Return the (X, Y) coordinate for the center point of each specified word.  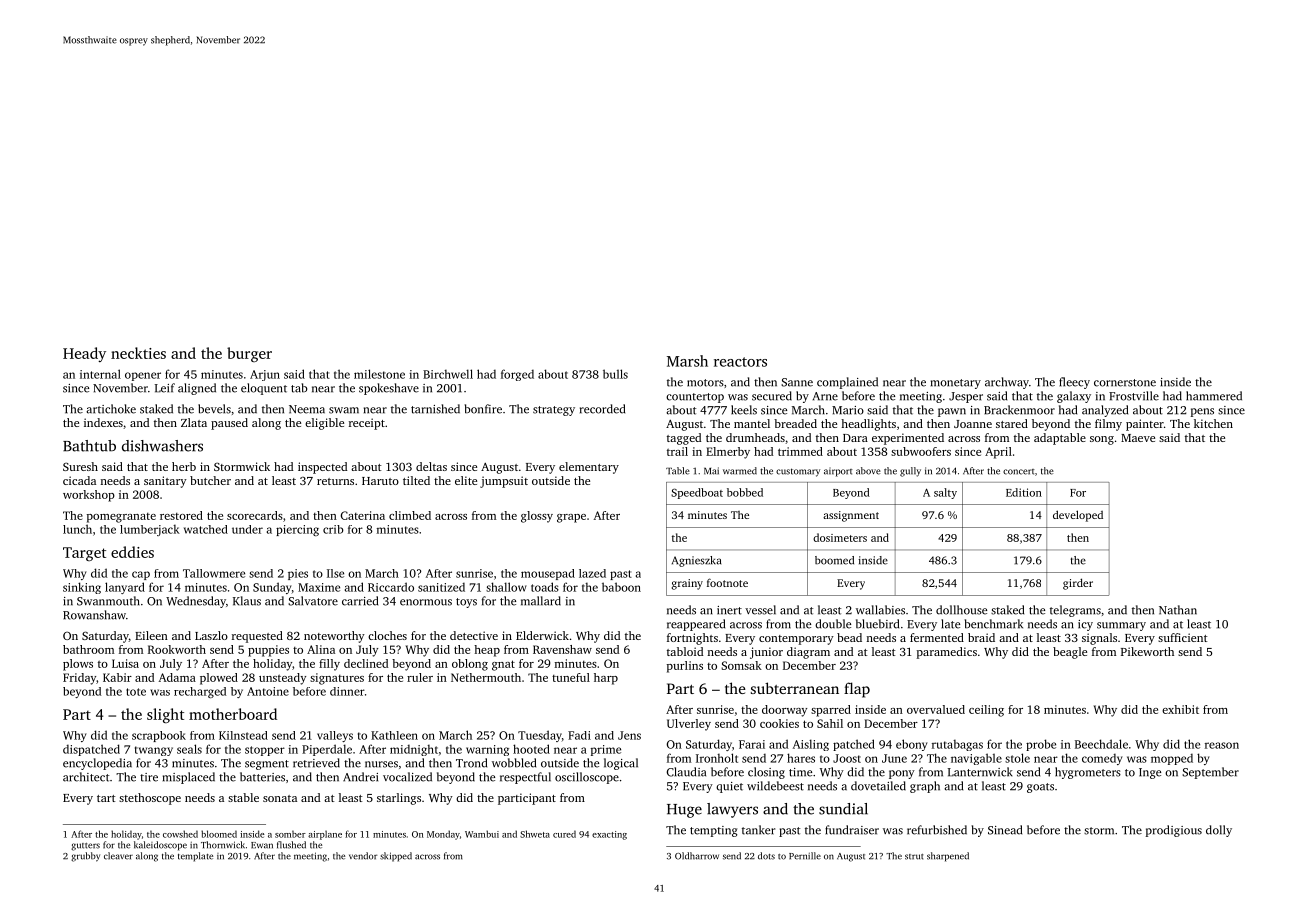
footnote (727, 582)
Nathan (1178, 610)
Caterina (362, 515)
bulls (615, 374)
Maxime (319, 587)
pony (902, 774)
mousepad (548, 574)
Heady (84, 354)
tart (106, 798)
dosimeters (840, 537)
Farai (752, 744)
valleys (335, 736)
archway (1007, 383)
